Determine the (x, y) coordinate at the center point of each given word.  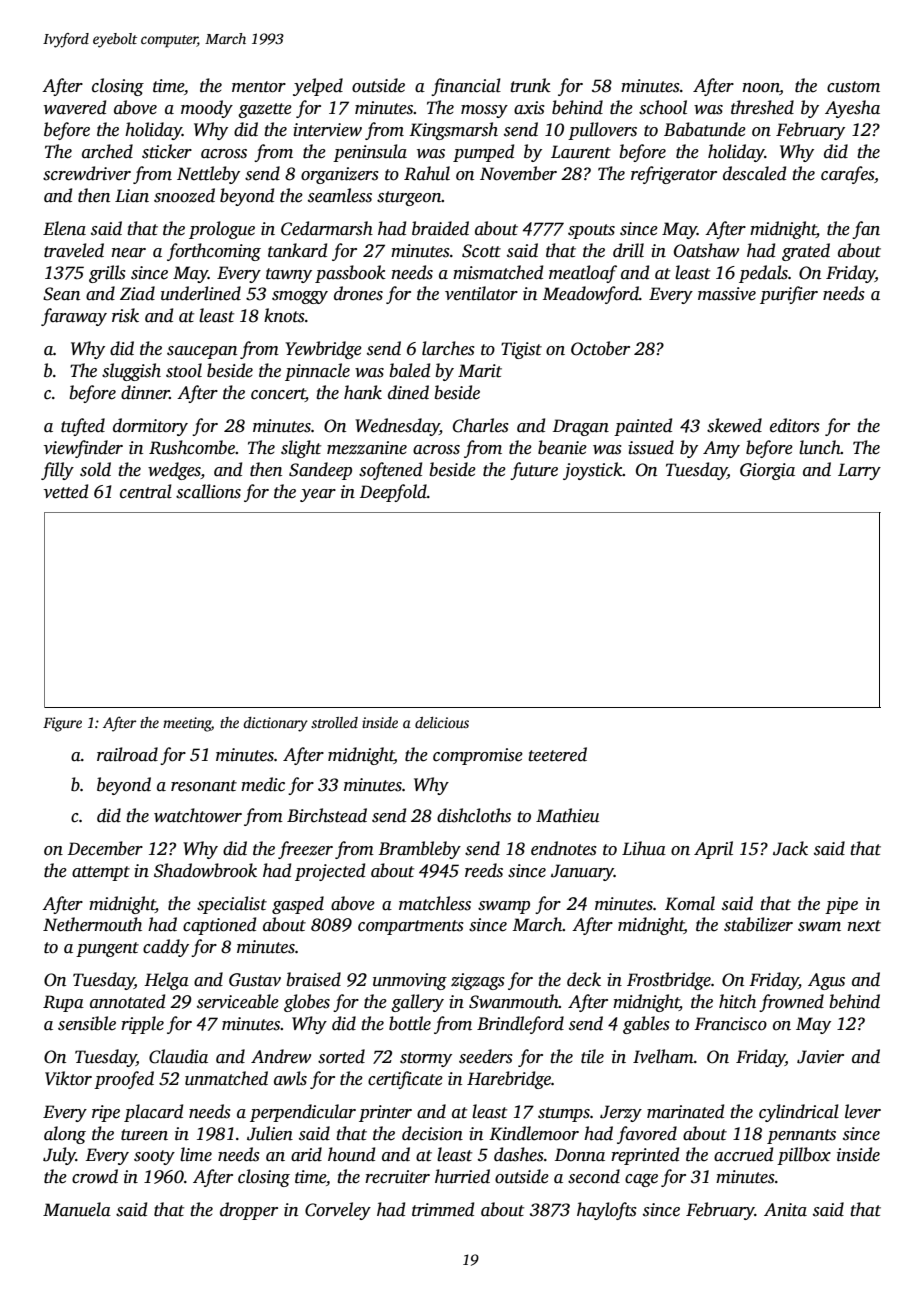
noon (761, 89)
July (59, 1156)
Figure (62, 724)
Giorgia (767, 471)
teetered (557, 754)
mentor (259, 87)
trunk (530, 85)
